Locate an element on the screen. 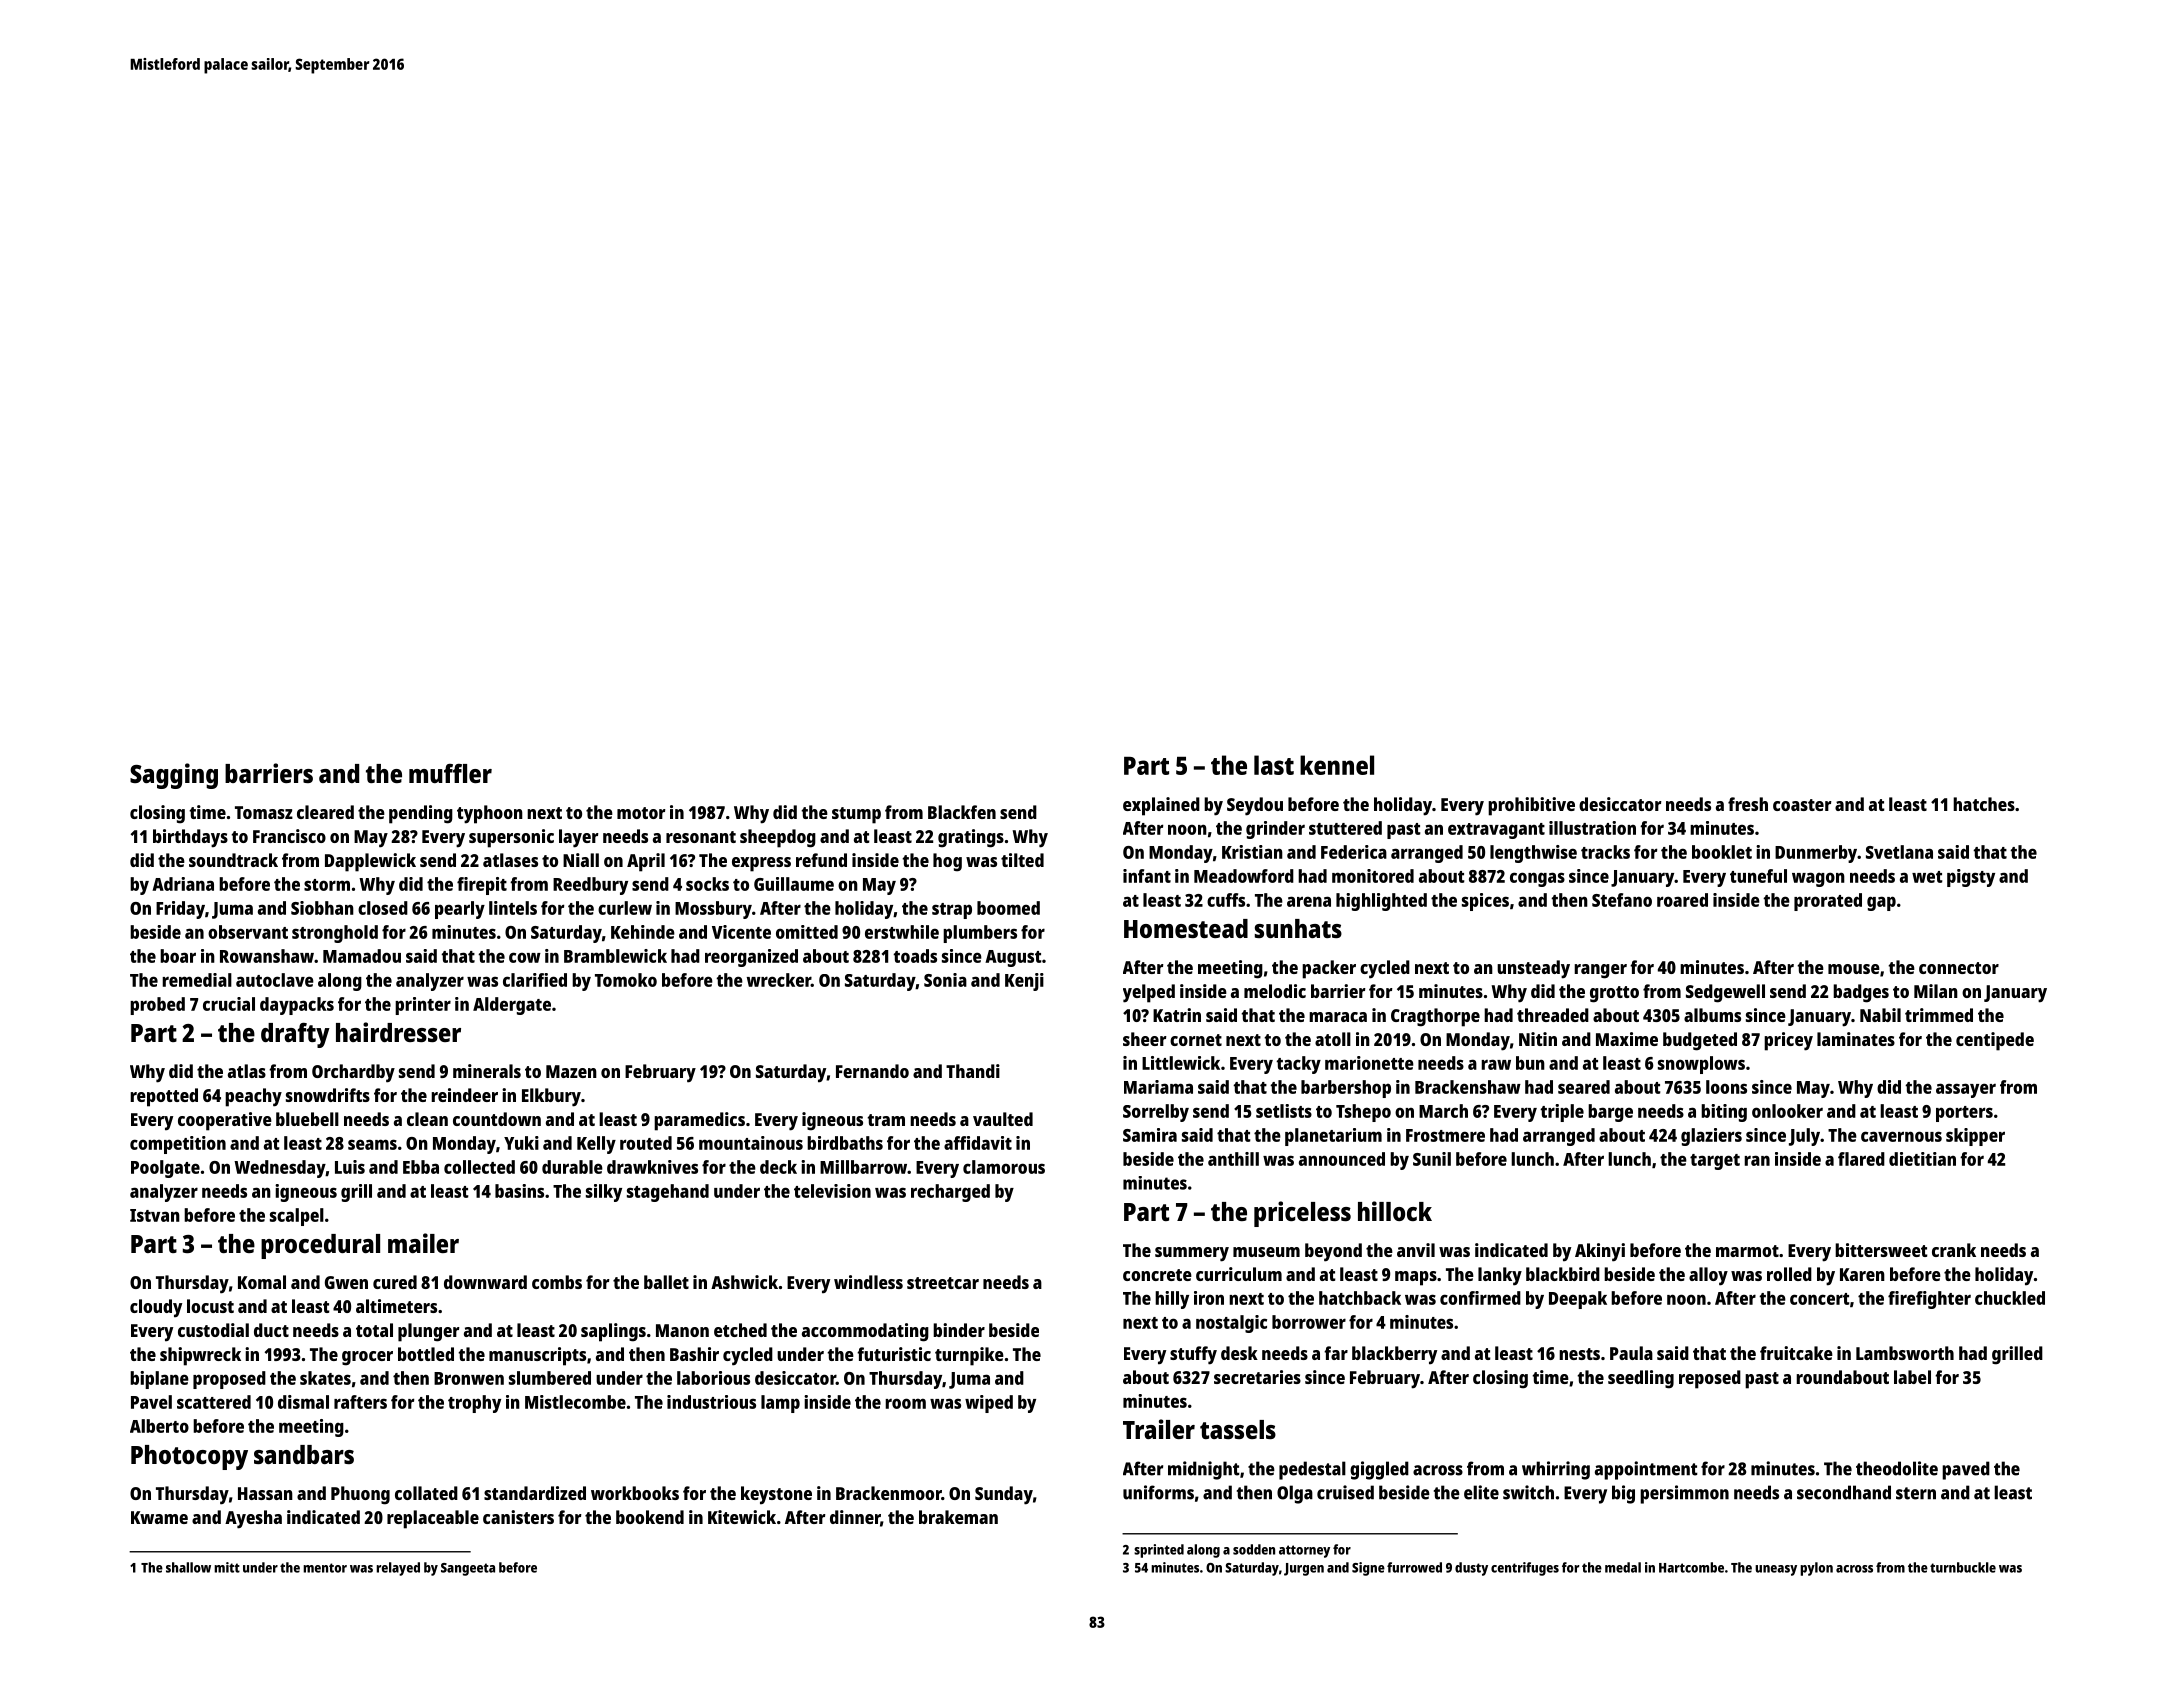 The image size is (2178, 1683). coaster is located at coordinates (1802, 805).
